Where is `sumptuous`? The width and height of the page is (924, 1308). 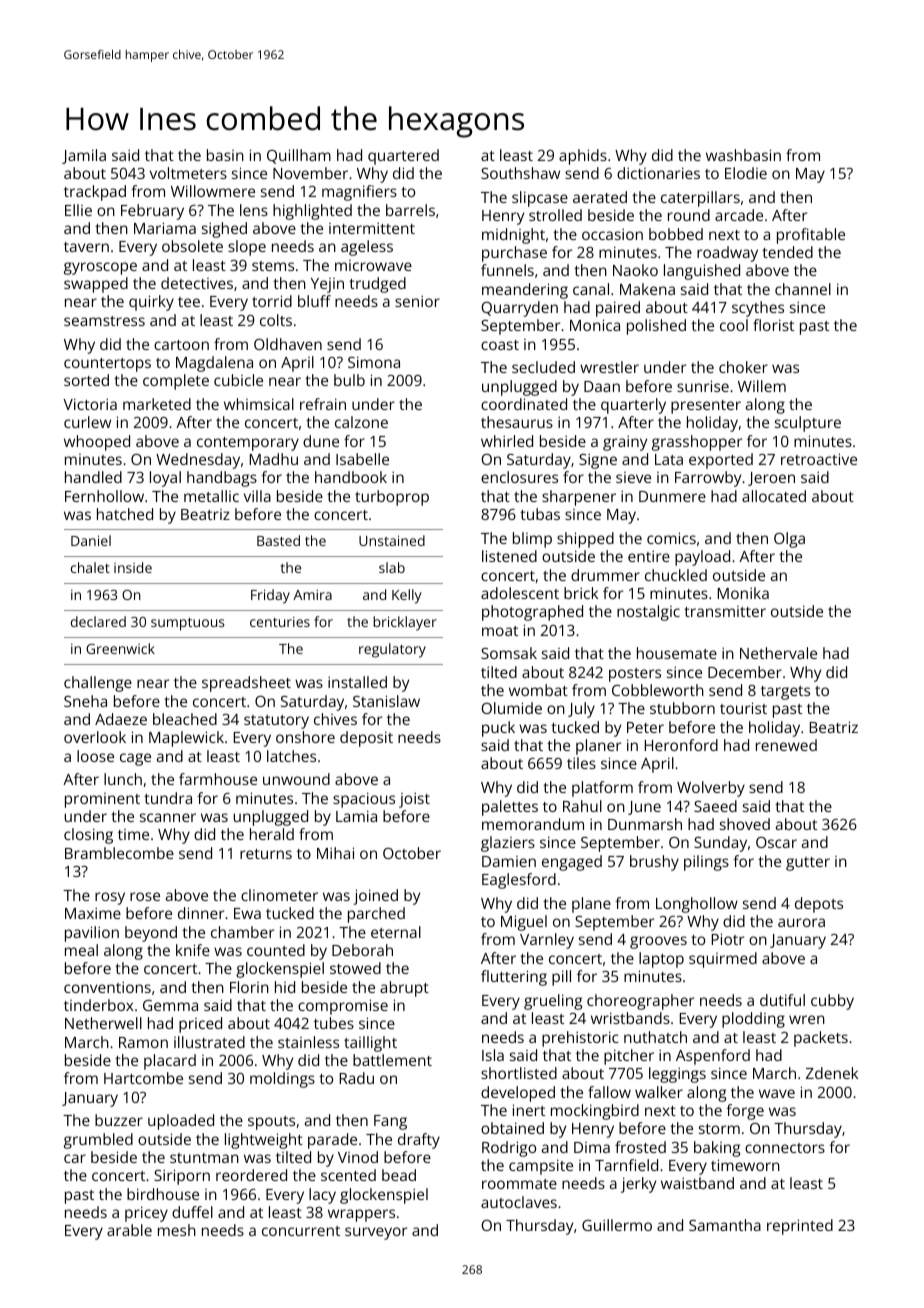
sumptuous is located at coordinates (188, 624).
